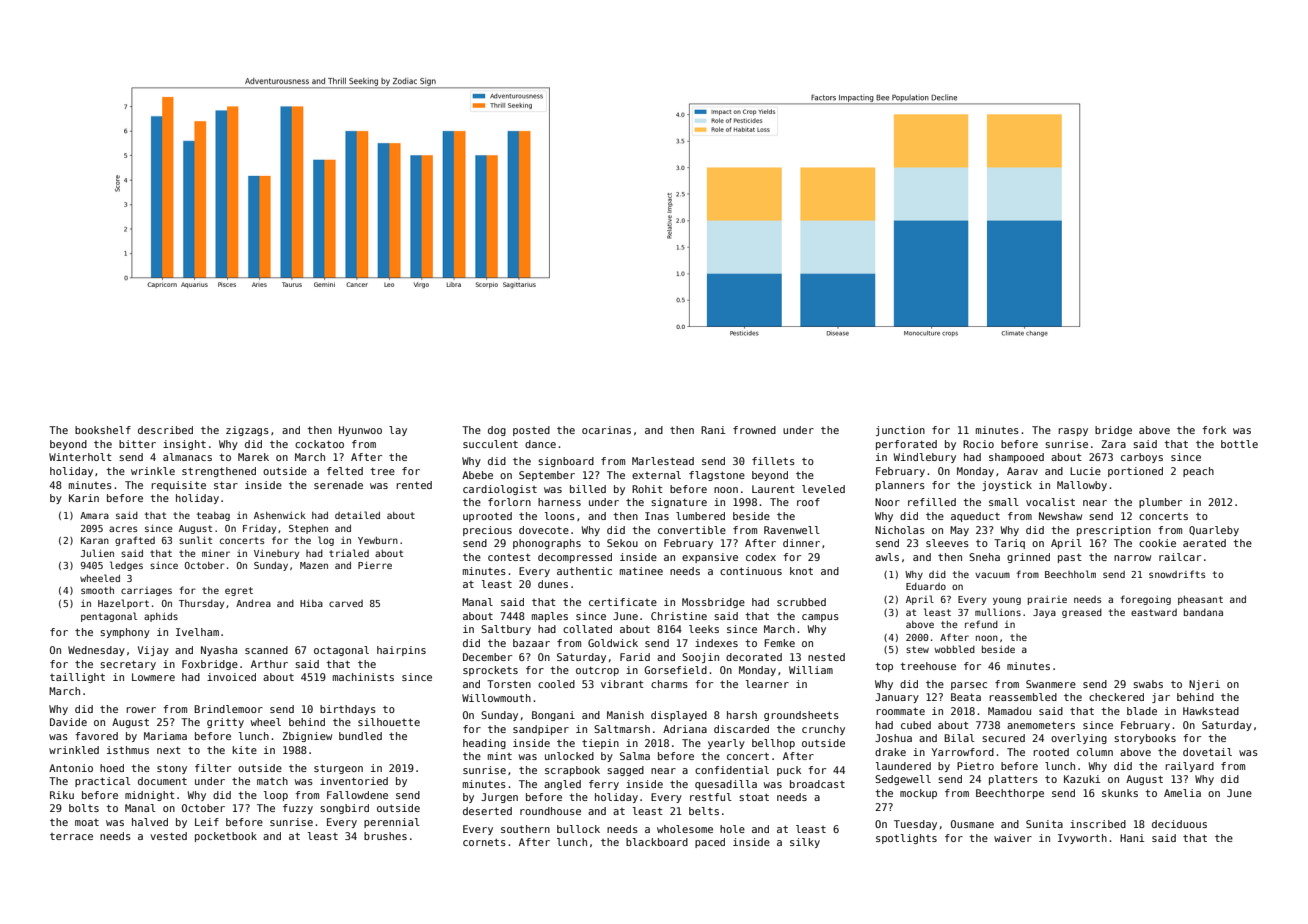 This page has height=924, width=1308. What do you see at coordinates (161, 617) in the page?
I see `aphids` at bounding box center [161, 617].
